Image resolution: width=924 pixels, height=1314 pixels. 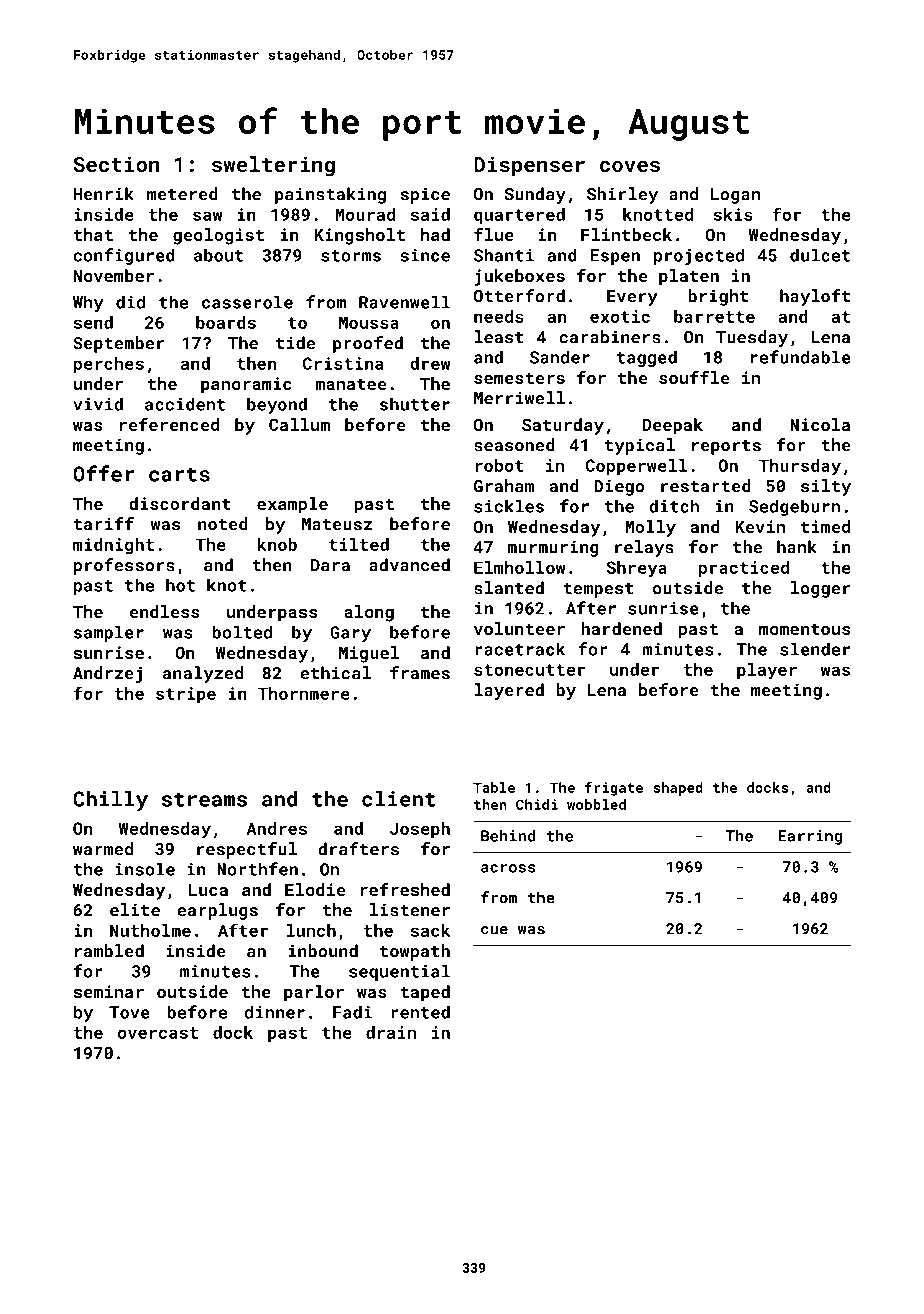 I want to click on Dispenser, so click(x=529, y=166).
